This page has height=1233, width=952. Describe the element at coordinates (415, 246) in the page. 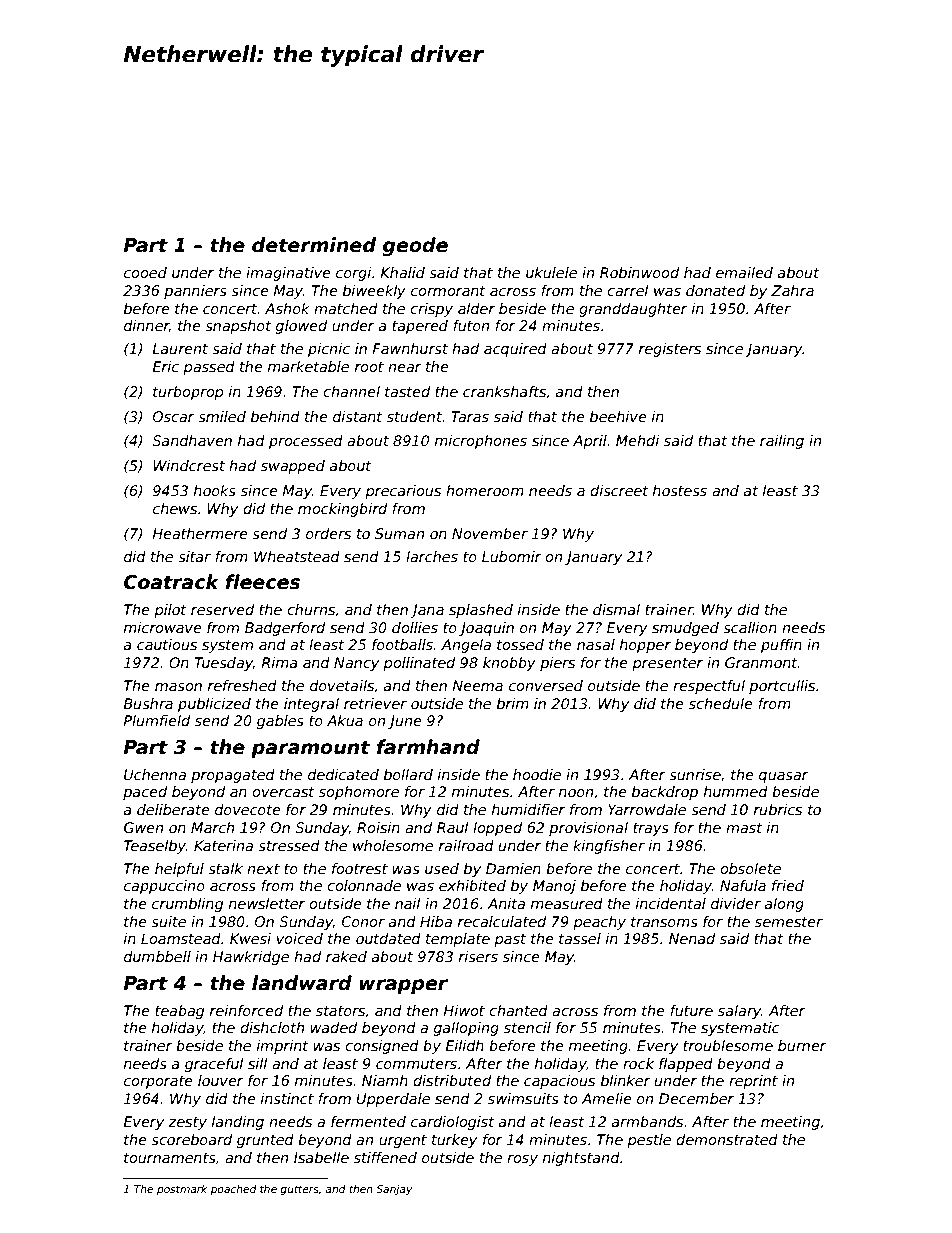

I see `geode` at that location.
